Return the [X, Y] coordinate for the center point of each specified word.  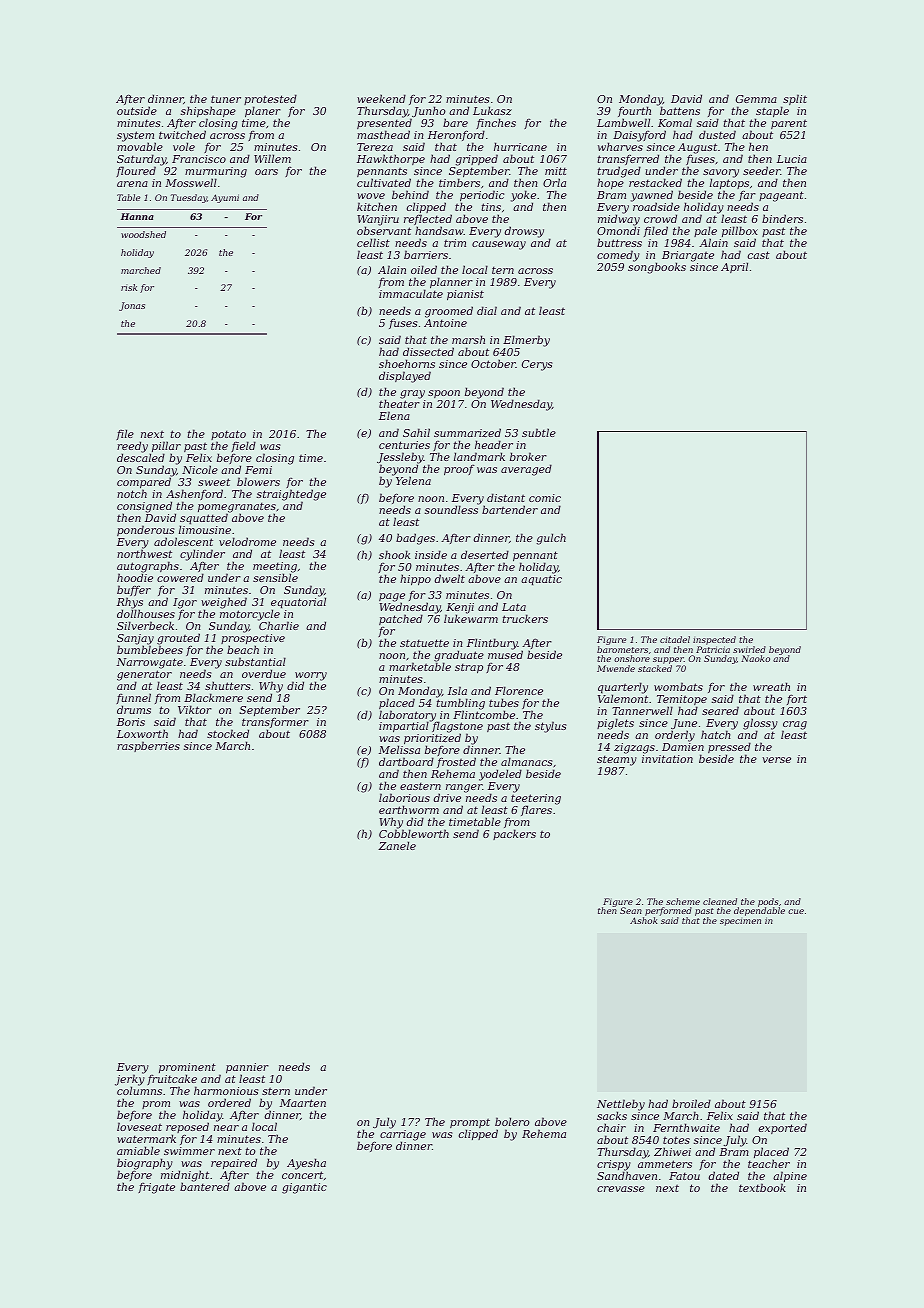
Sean [631, 911]
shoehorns [407, 363]
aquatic [541, 580]
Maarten [303, 1103]
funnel [133, 698]
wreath [771, 686]
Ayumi [225, 198]
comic [545, 498]
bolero [512, 1121]
